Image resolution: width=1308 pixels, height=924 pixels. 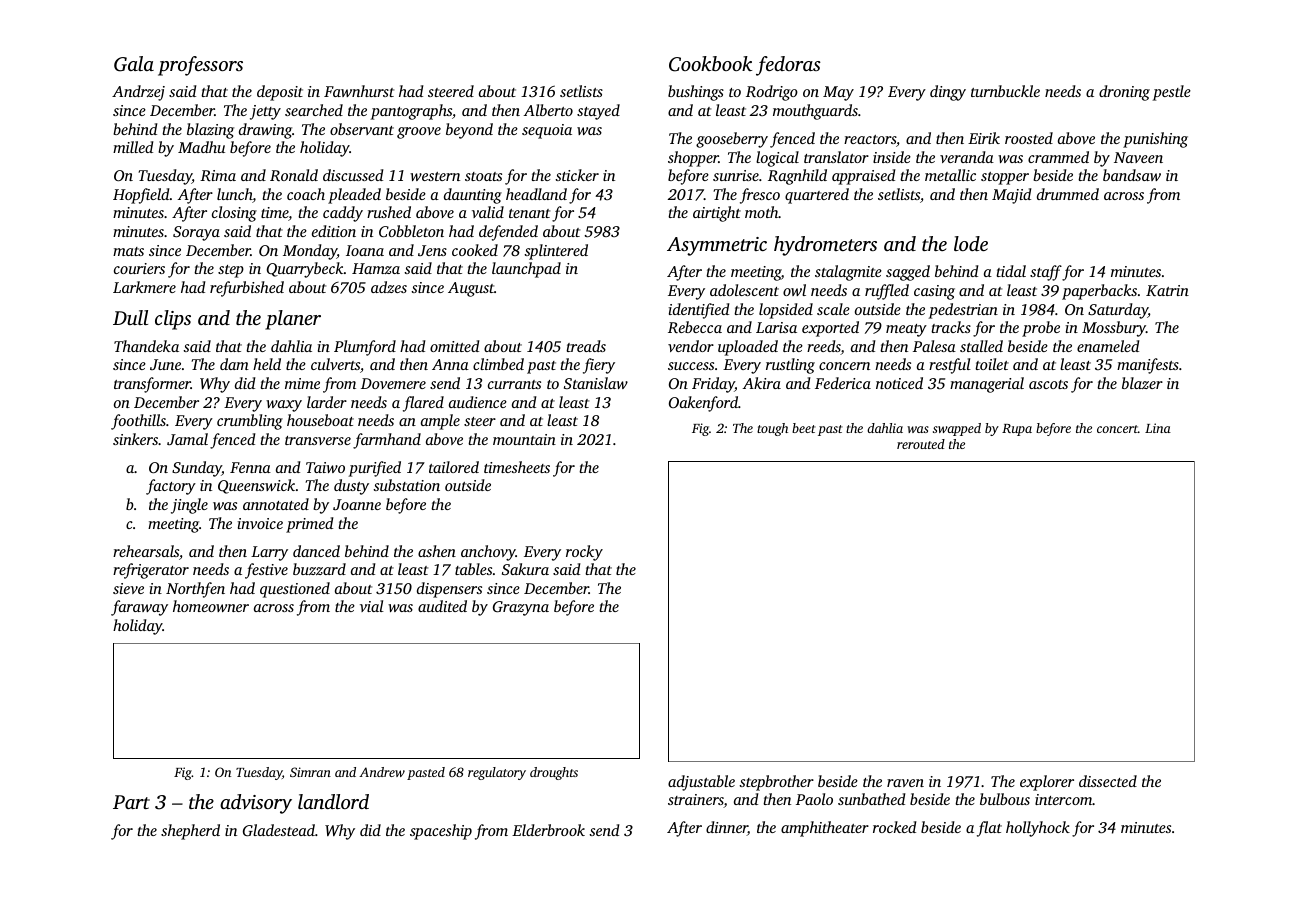 I want to click on pestle, so click(x=1171, y=93).
